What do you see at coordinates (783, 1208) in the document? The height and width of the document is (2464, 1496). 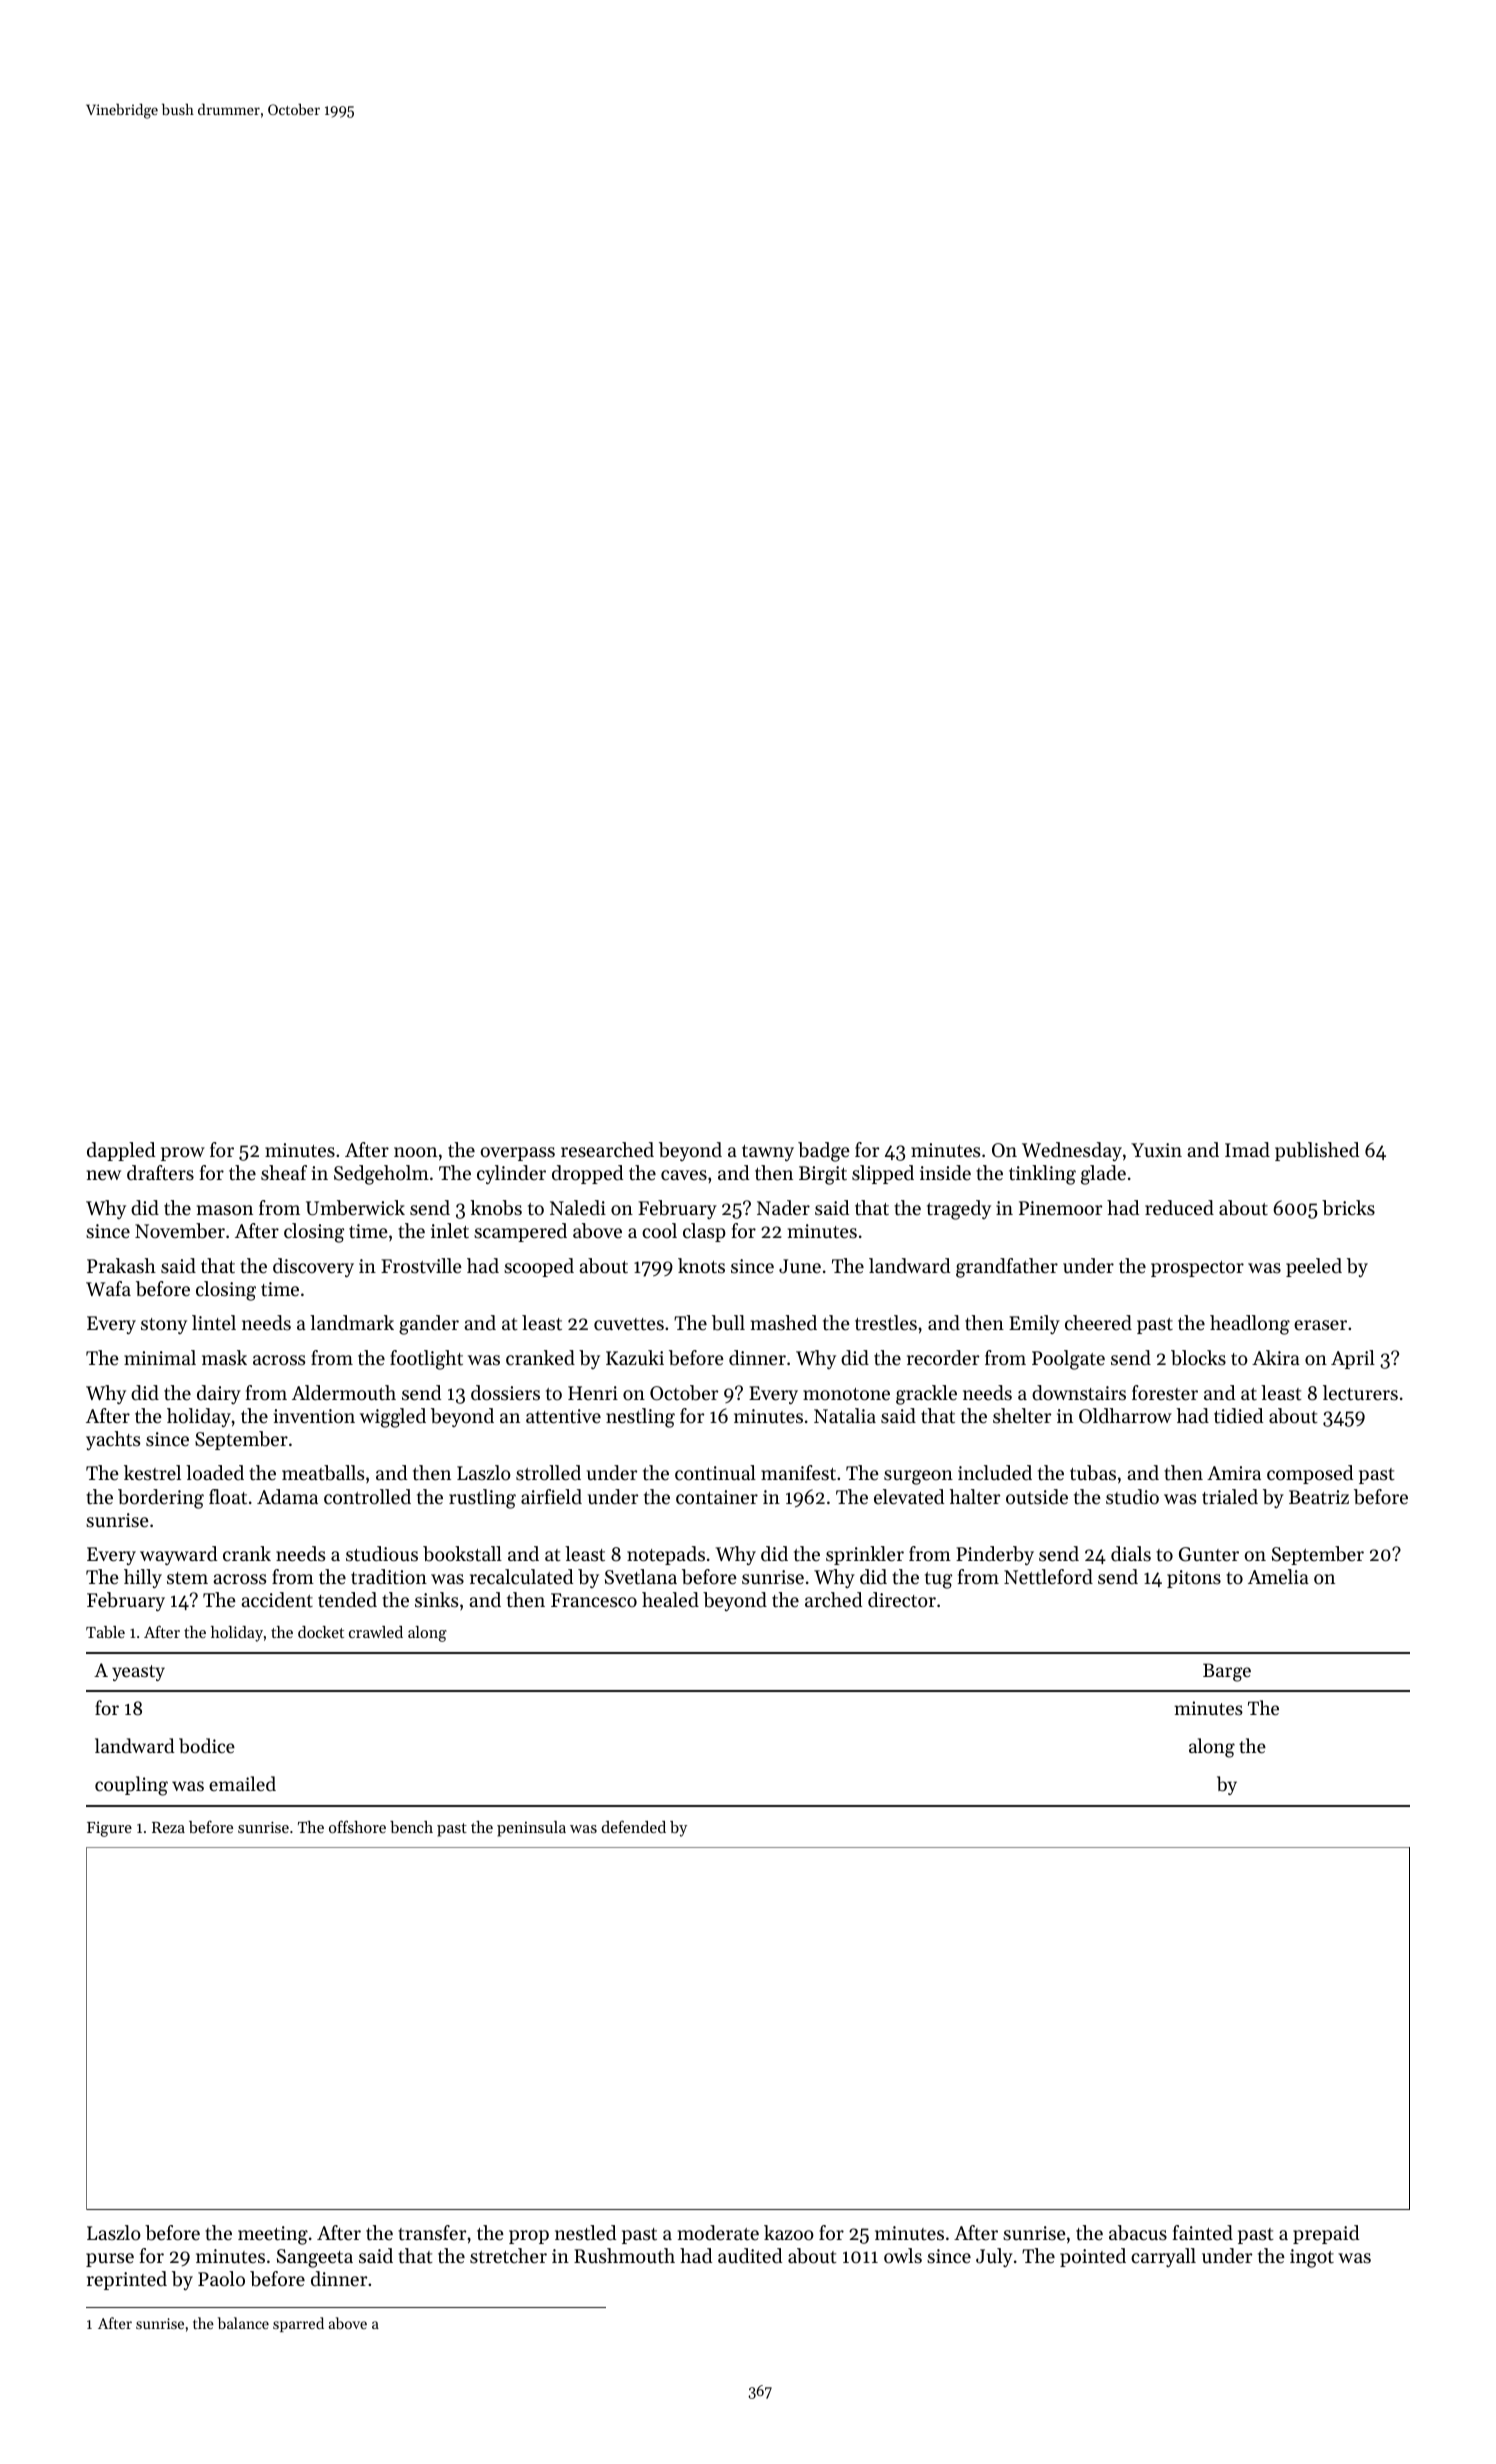 I see `Nader` at bounding box center [783, 1208].
